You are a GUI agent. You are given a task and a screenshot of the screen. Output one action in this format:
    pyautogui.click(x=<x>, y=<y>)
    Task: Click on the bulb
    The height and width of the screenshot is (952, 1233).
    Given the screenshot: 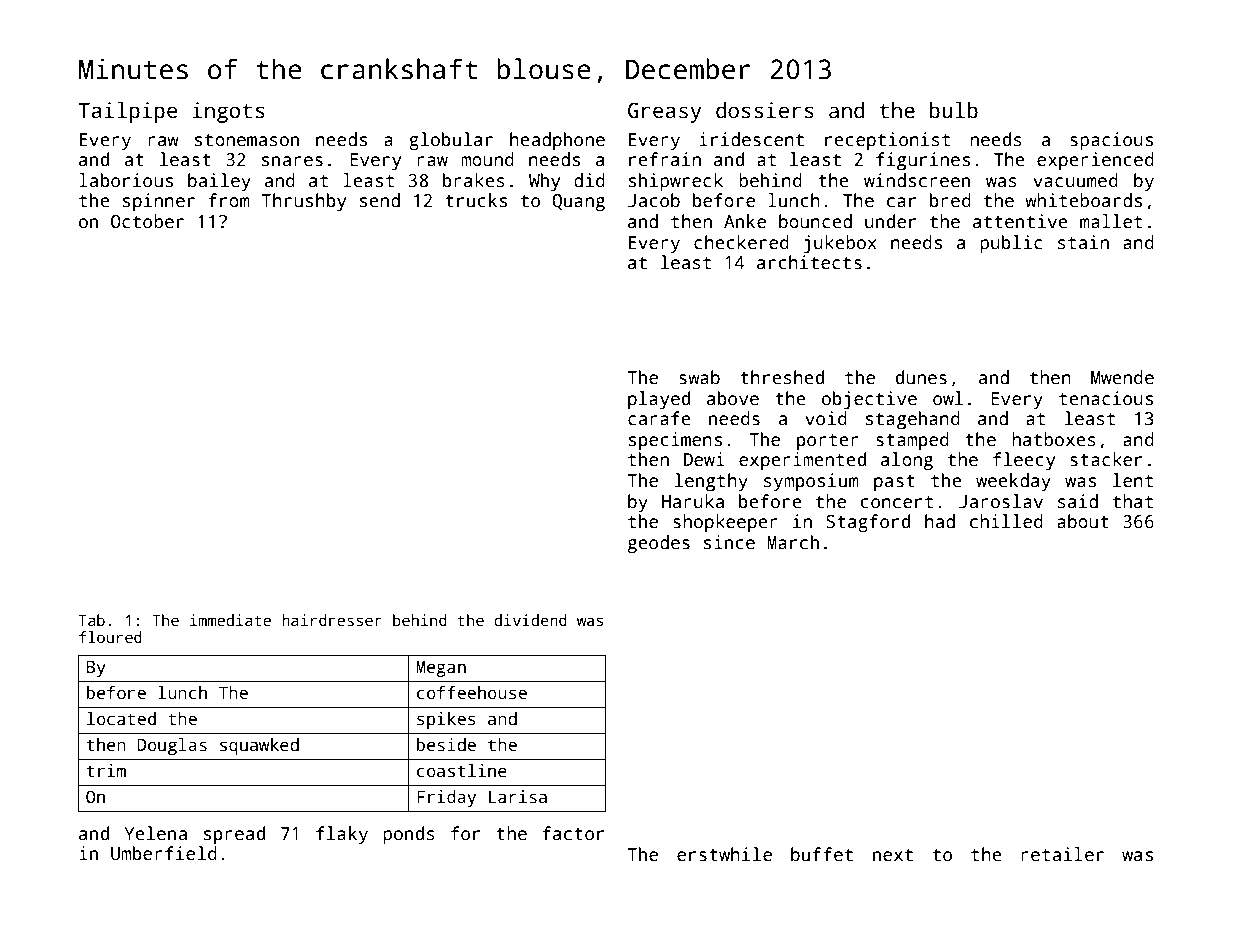 What is the action you would take?
    pyautogui.click(x=954, y=110)
